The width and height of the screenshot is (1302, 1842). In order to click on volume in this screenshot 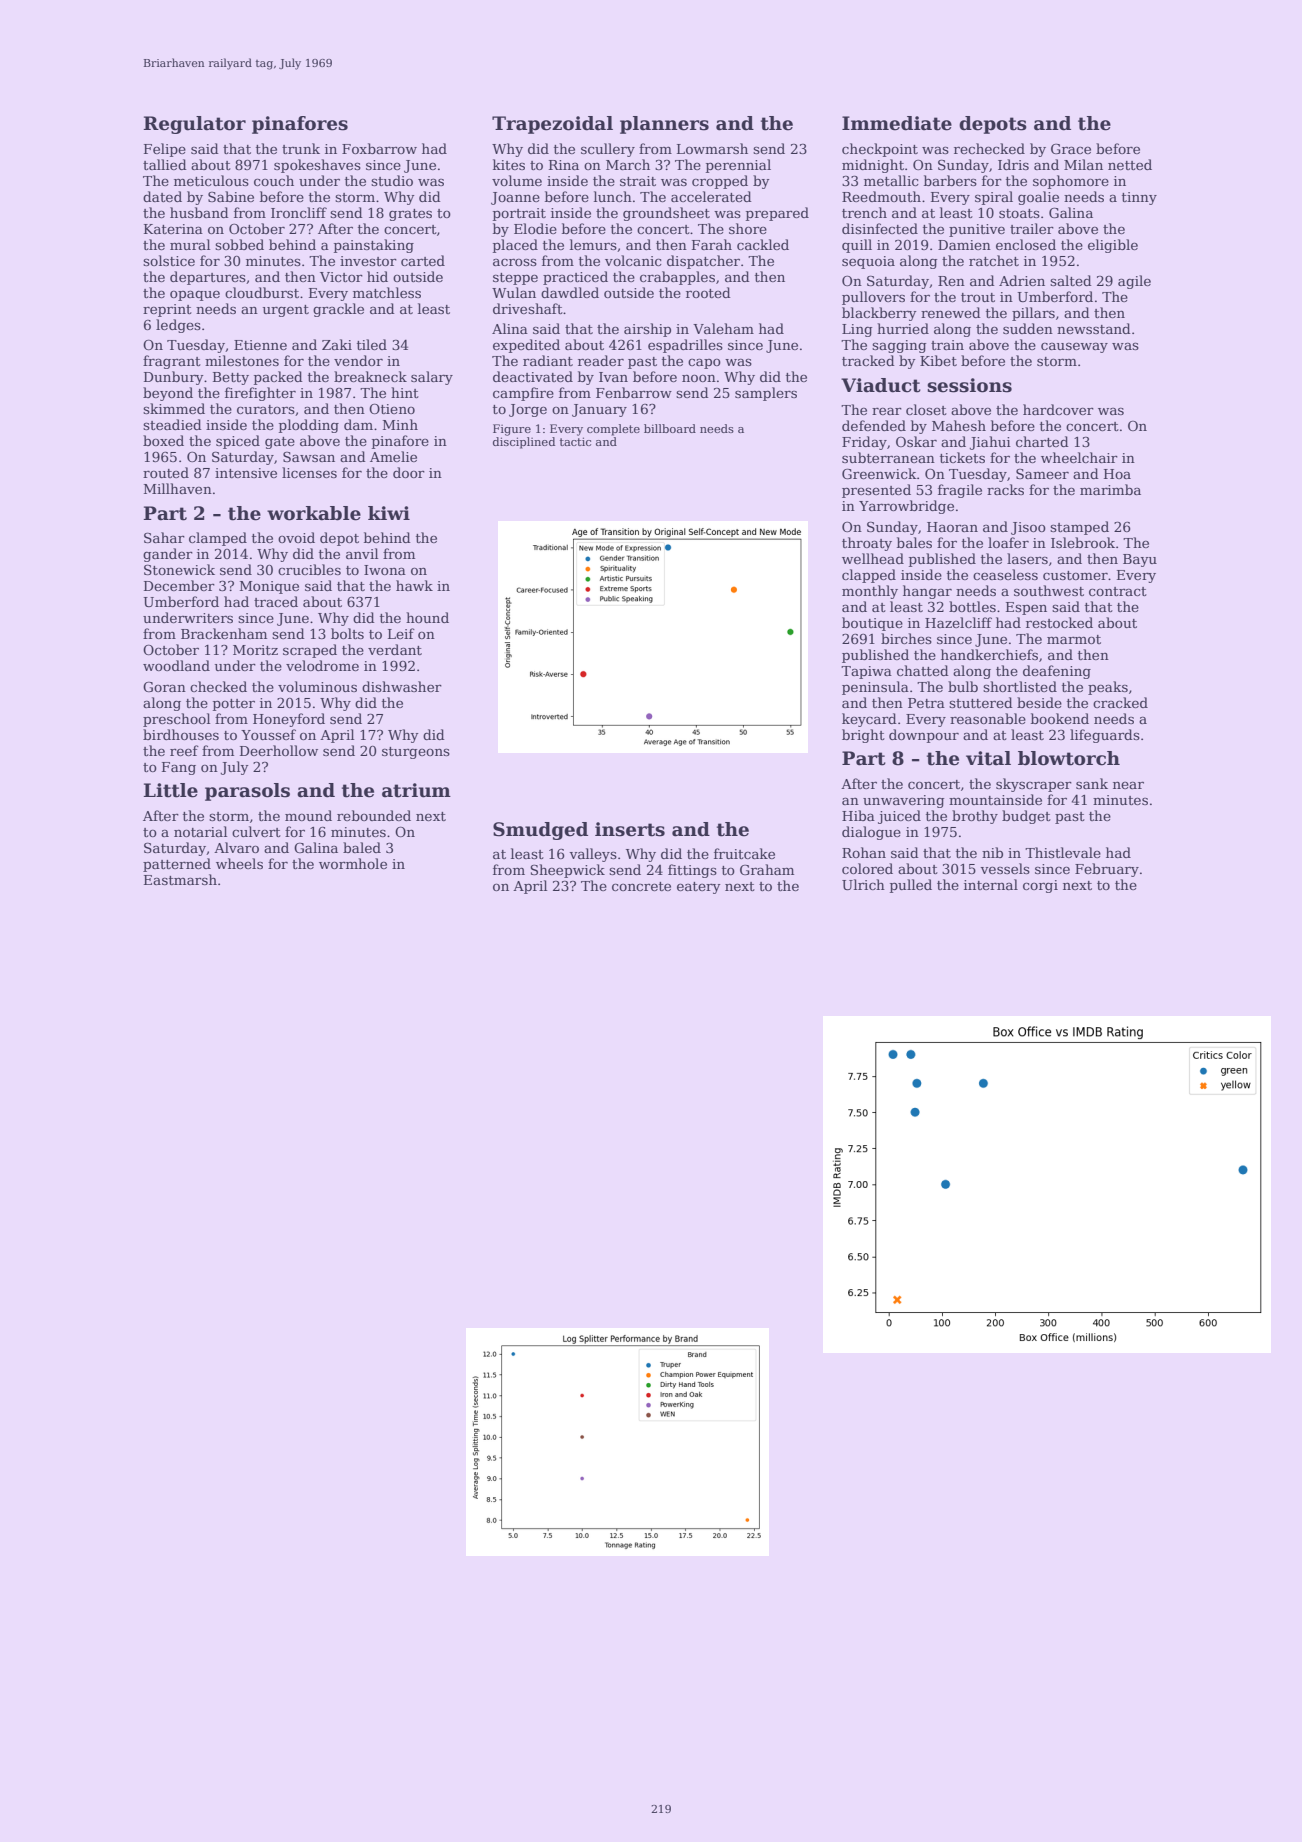, I will do `click(517, 180)`.
